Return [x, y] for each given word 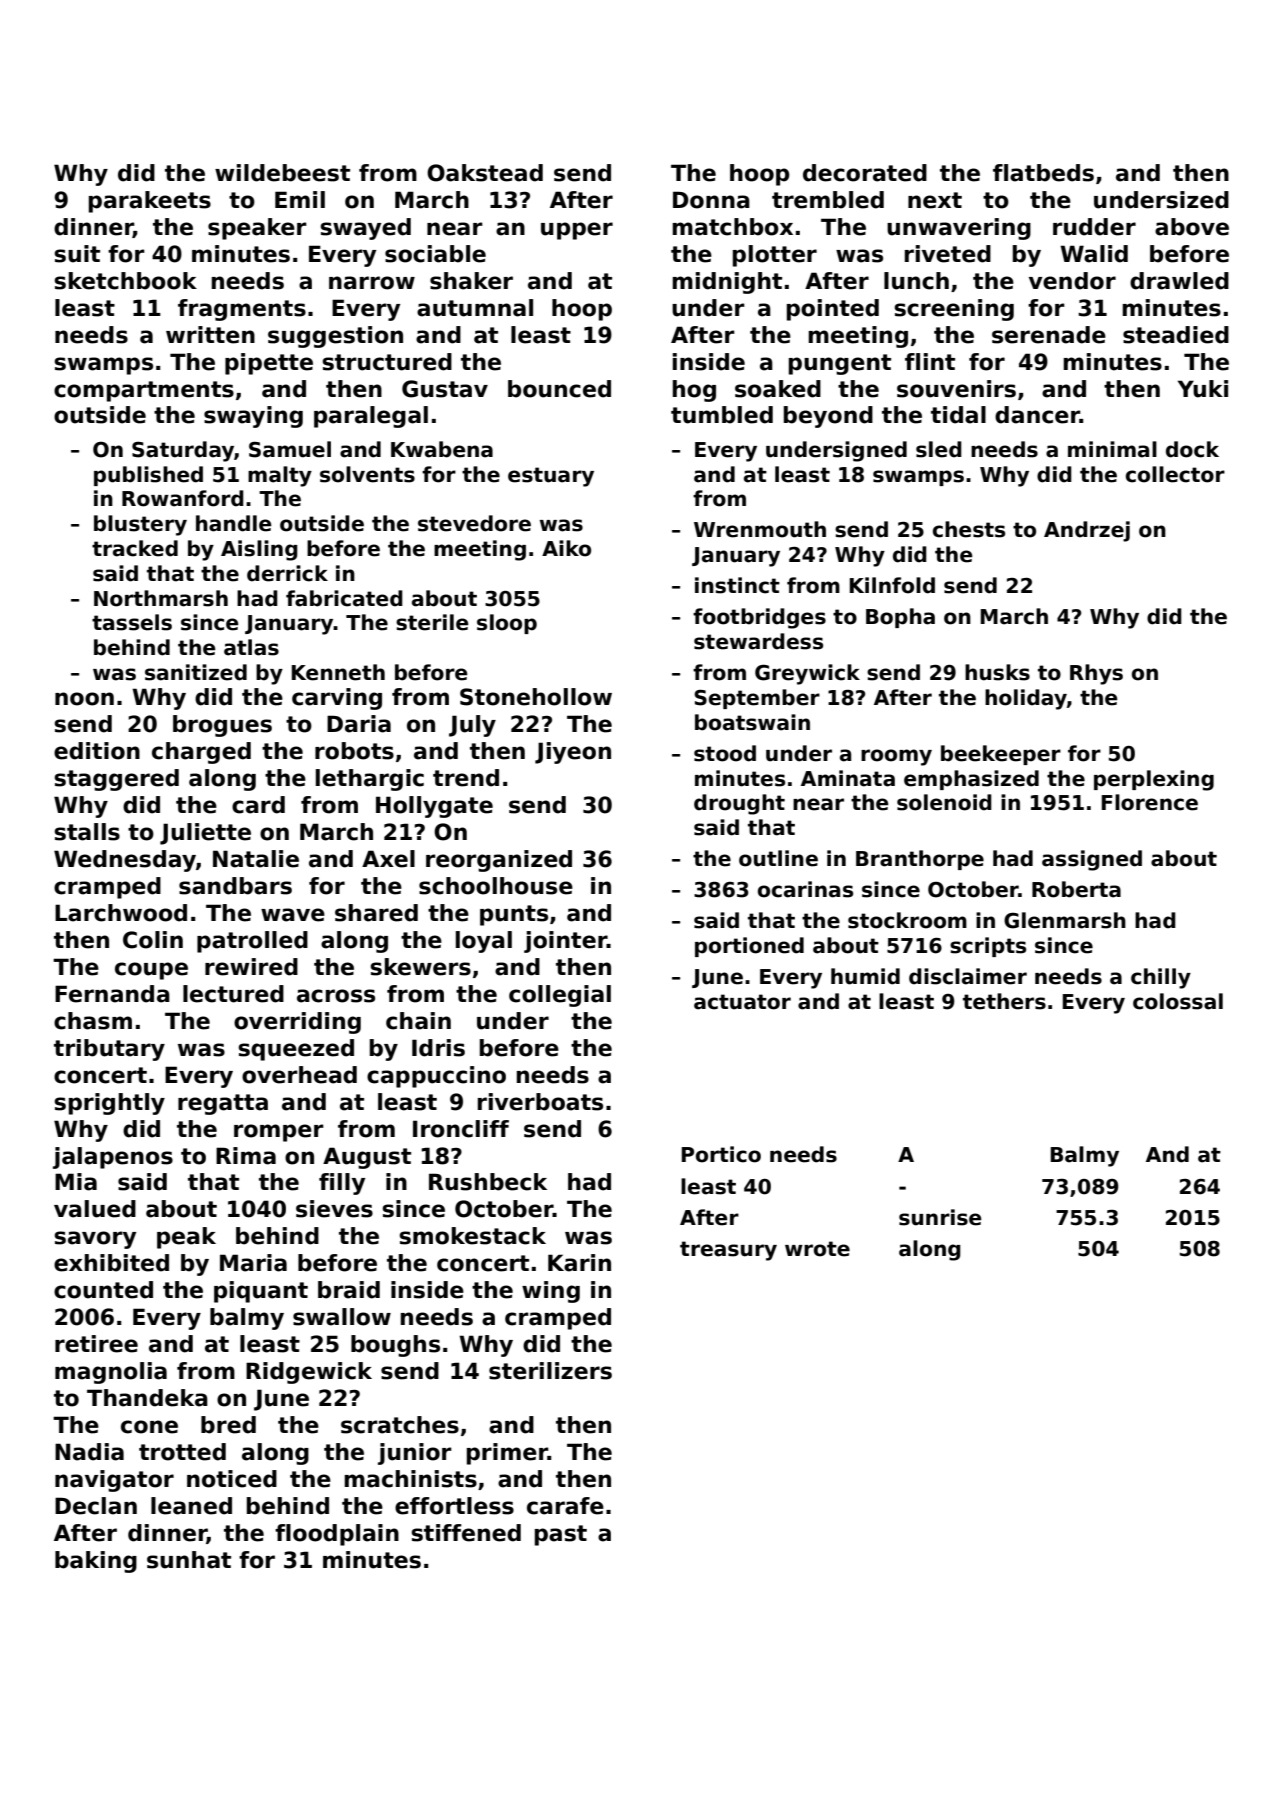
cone [149, 1427]
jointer [565, 942]
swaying [253, 417]
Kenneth [338, 672]
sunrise [940, 1217]
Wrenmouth [760, 529]
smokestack [472, 1236]
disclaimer [968, 976]
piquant [261, 1292]
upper [577, 231]
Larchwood [121, 913]
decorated [865, 173]
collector [1175, 474]
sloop [507, 624]
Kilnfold [892, 585]
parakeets [150, 202]
